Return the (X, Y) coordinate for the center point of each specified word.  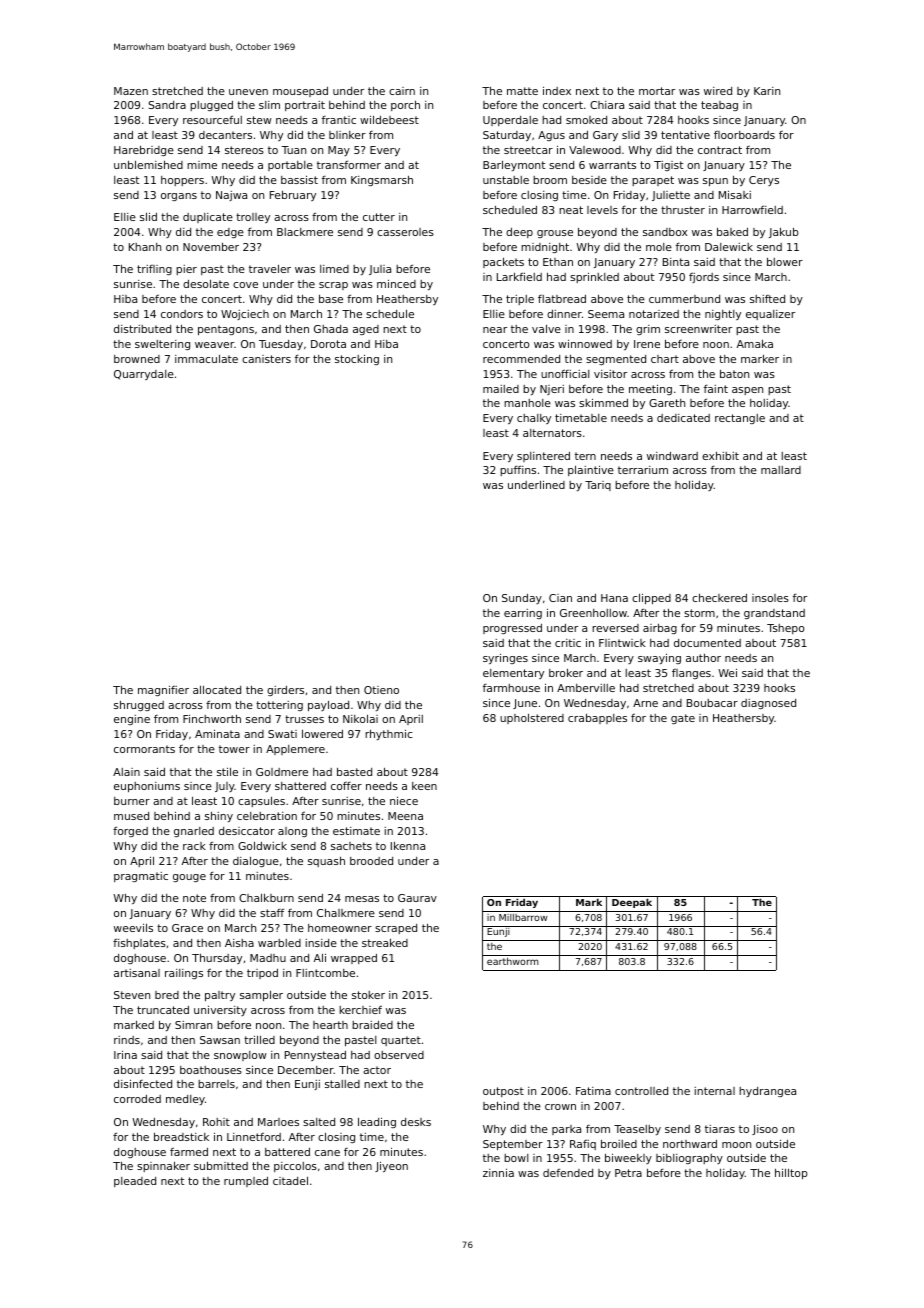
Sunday (522, 599)
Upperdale (510, 121)
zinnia (498, 1172)
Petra (628, 1173)
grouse (555, 234)
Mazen (131, 91)
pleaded (135, 1182)
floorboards (744, 135)
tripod (262, 974)
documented (707, 643)
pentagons (226, 330)
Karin (767, 91)
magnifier (163, 690)
